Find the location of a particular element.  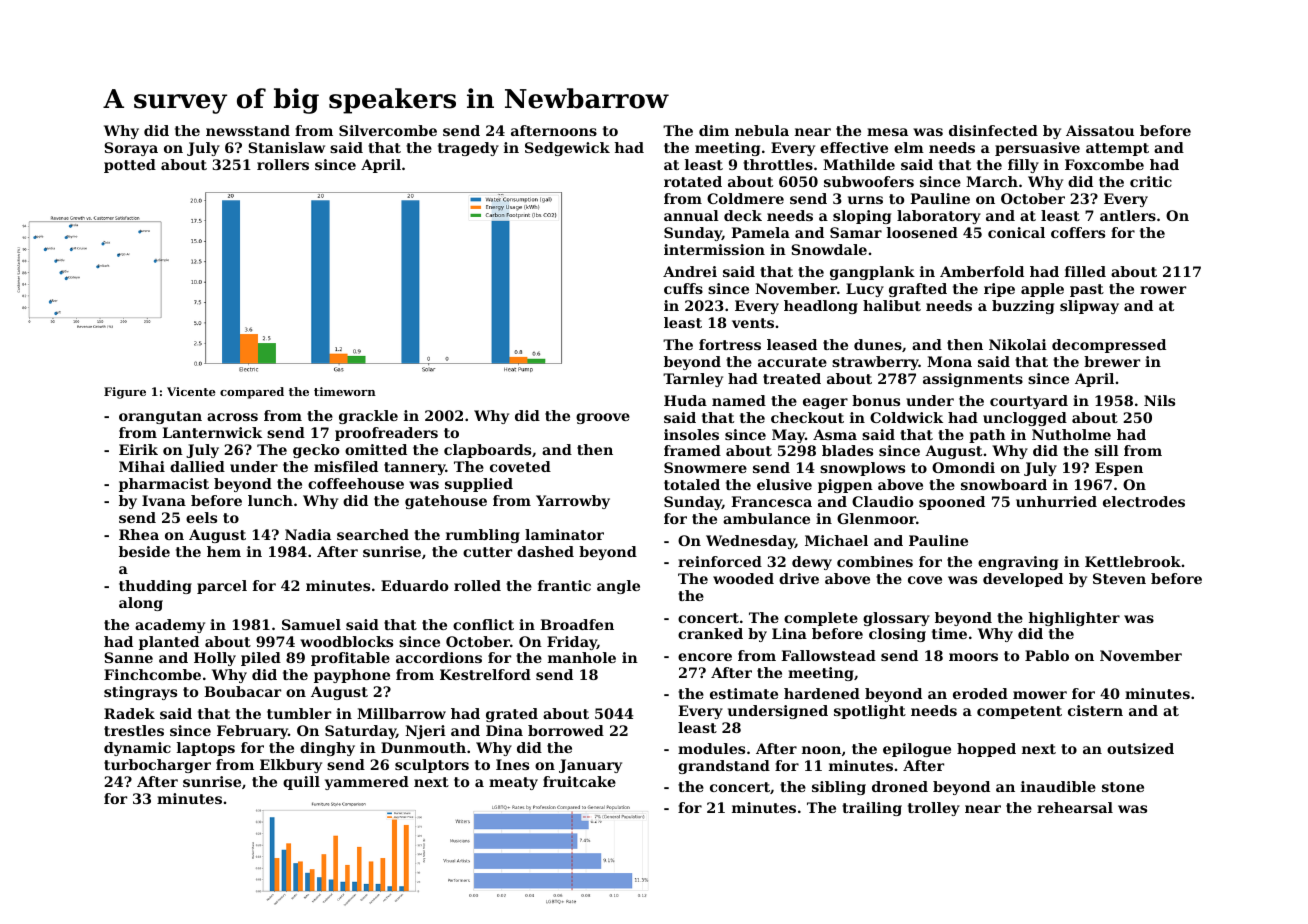

Radek is located at coordinates (129, 713).
